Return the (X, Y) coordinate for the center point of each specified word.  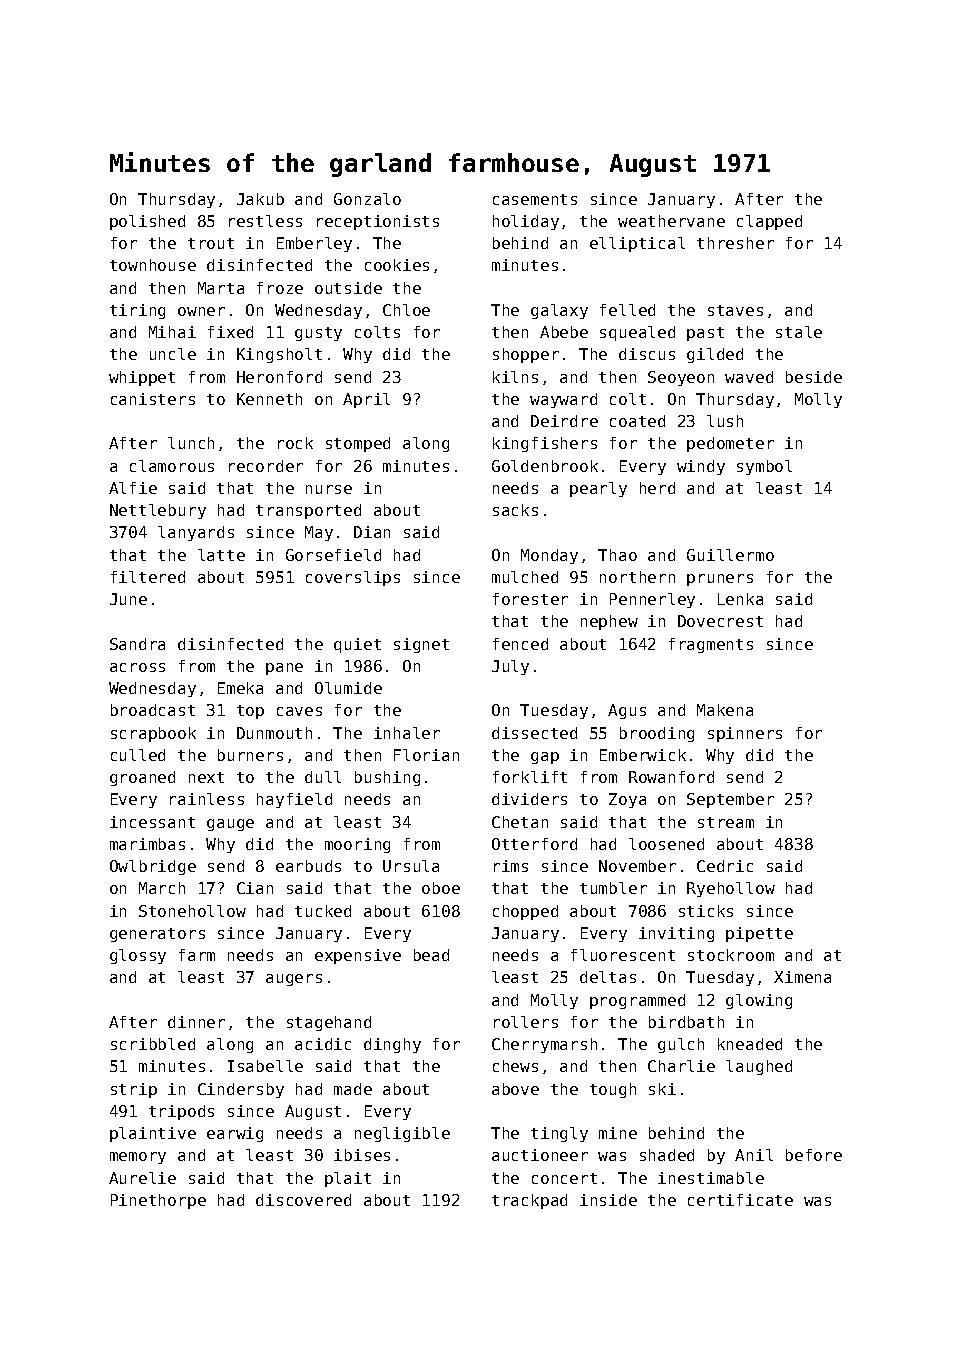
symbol (764, 467)
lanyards (196, 533)
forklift (530, 777)
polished (147, 222)
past (705, 334)
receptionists (378, 222)
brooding (657, 734)
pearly (598, 489)
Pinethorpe (158, 1201)
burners (250, 755)
